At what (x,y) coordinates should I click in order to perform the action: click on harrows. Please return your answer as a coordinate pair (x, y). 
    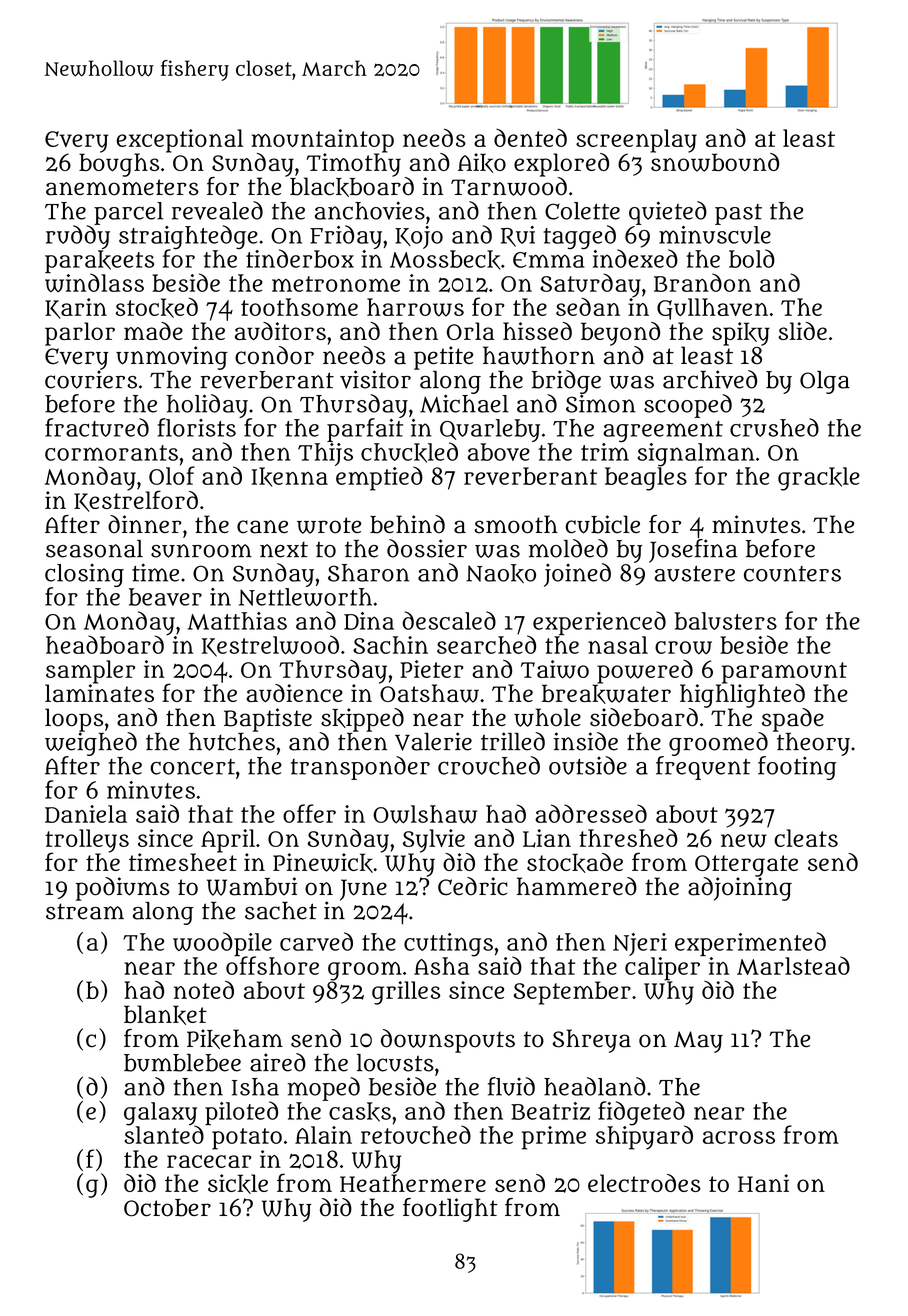
    Looking at the image, I should click on (415, 307).
